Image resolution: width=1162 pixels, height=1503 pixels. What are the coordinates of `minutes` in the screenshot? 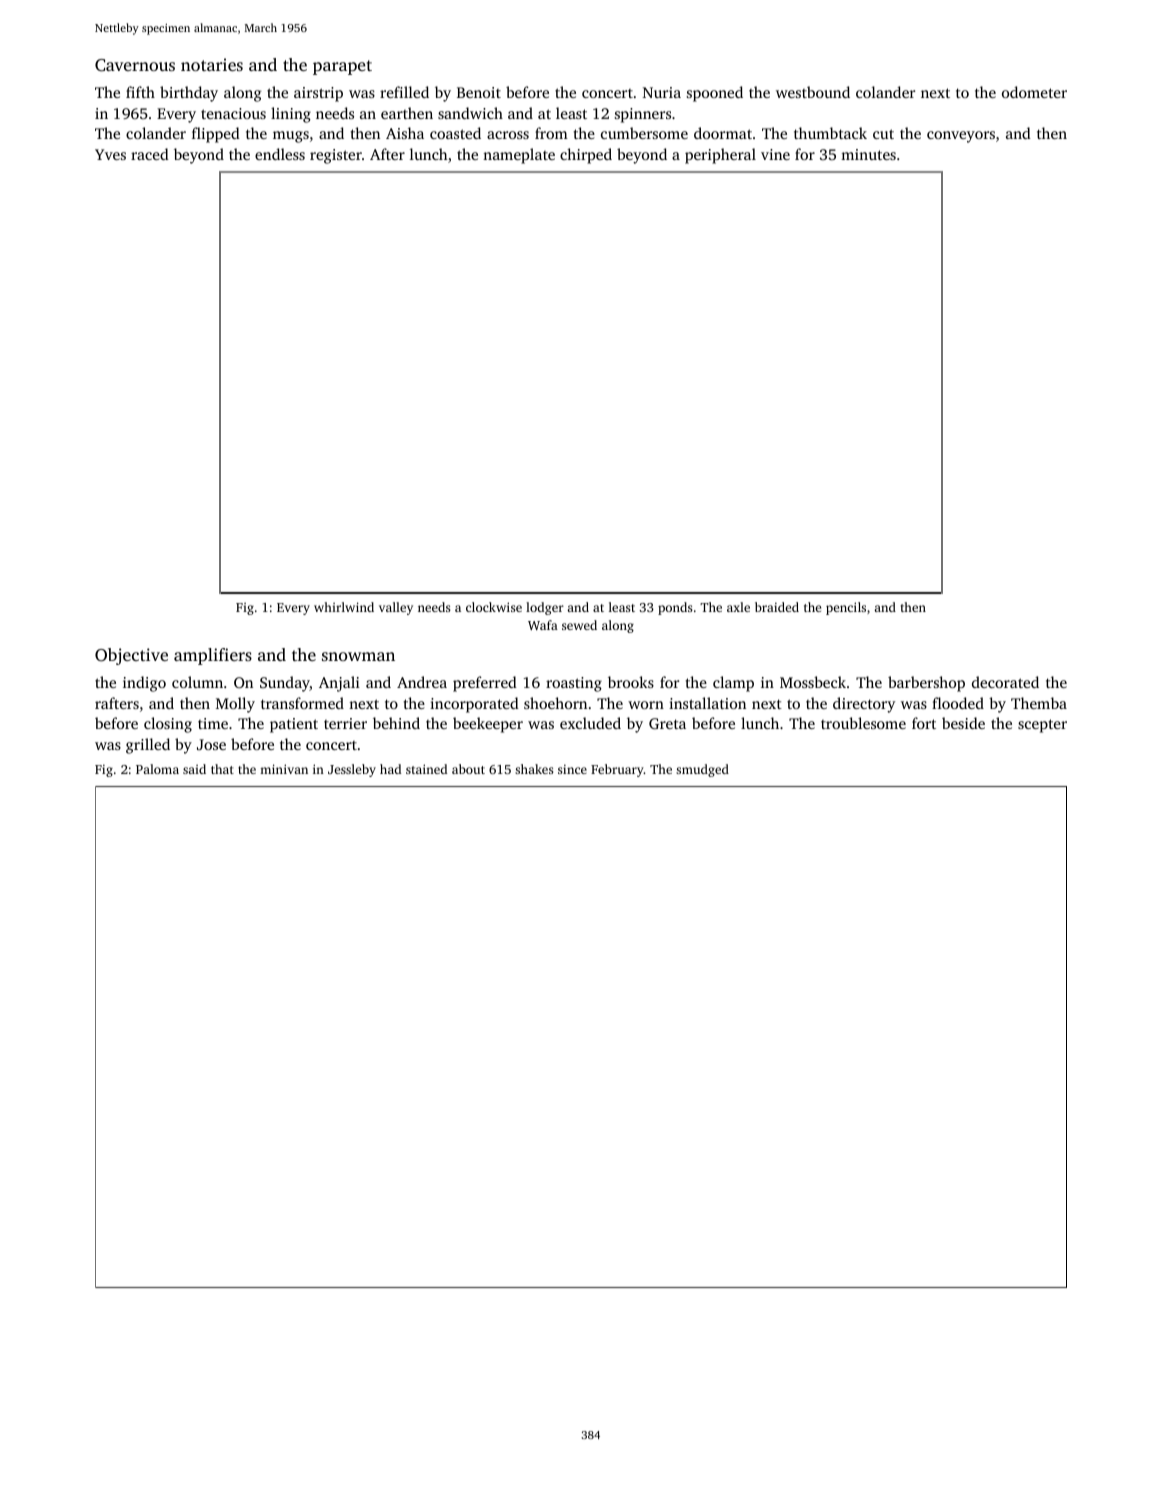 It's located at (868, 154).
